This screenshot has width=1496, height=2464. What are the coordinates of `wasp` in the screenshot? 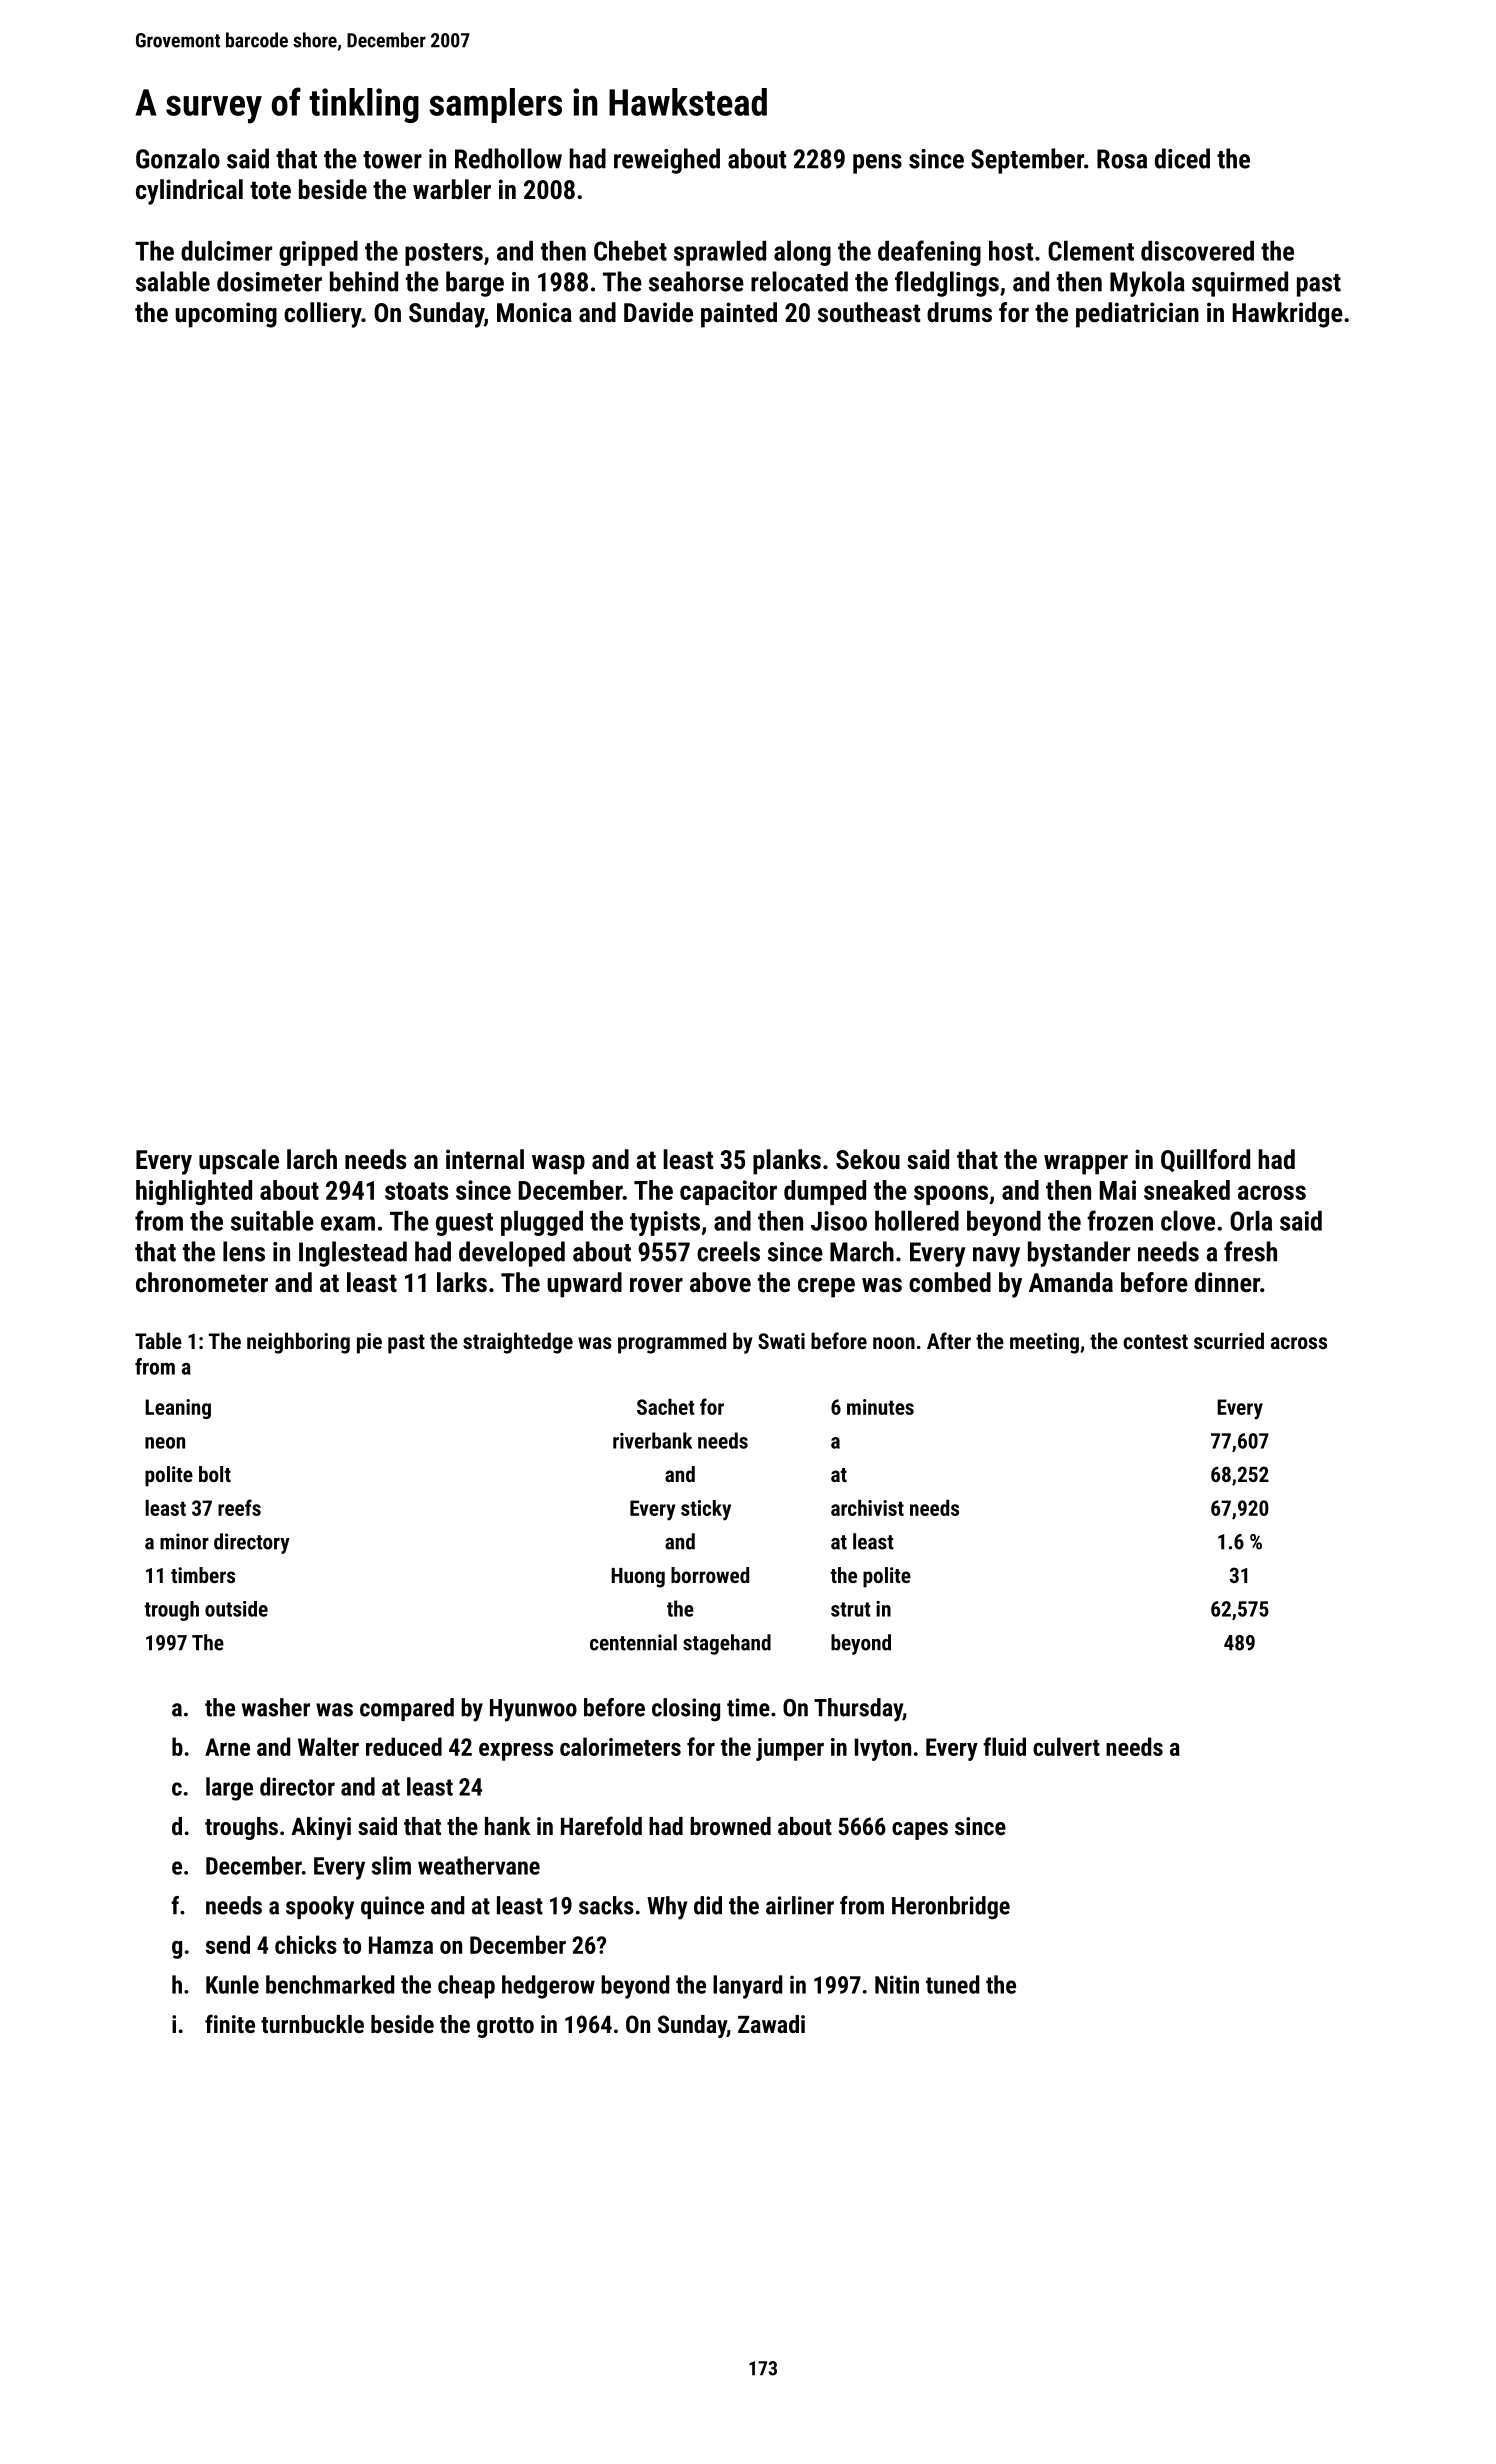 It's located at (558, 1165).
